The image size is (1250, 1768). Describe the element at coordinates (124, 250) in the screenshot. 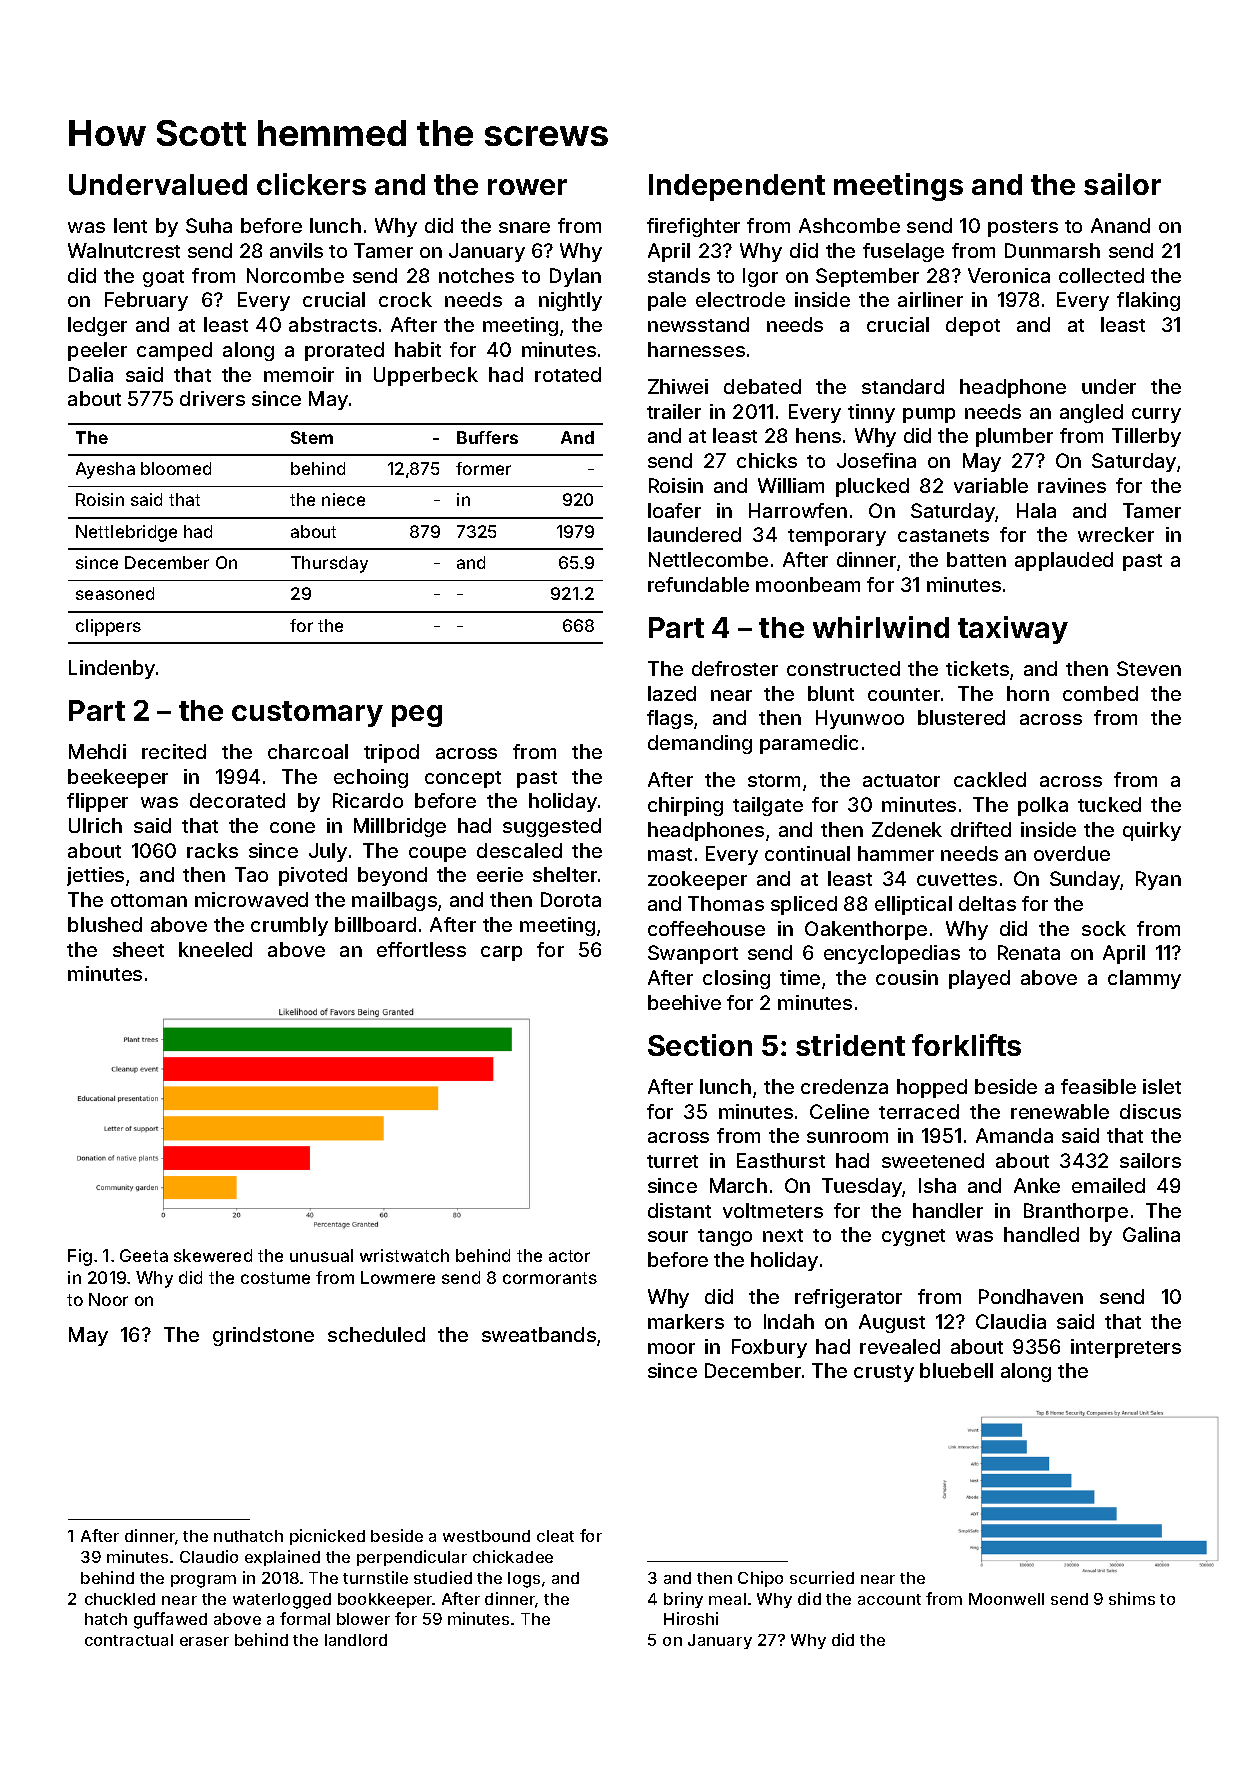

I see `Walnutcrest` at that location.
